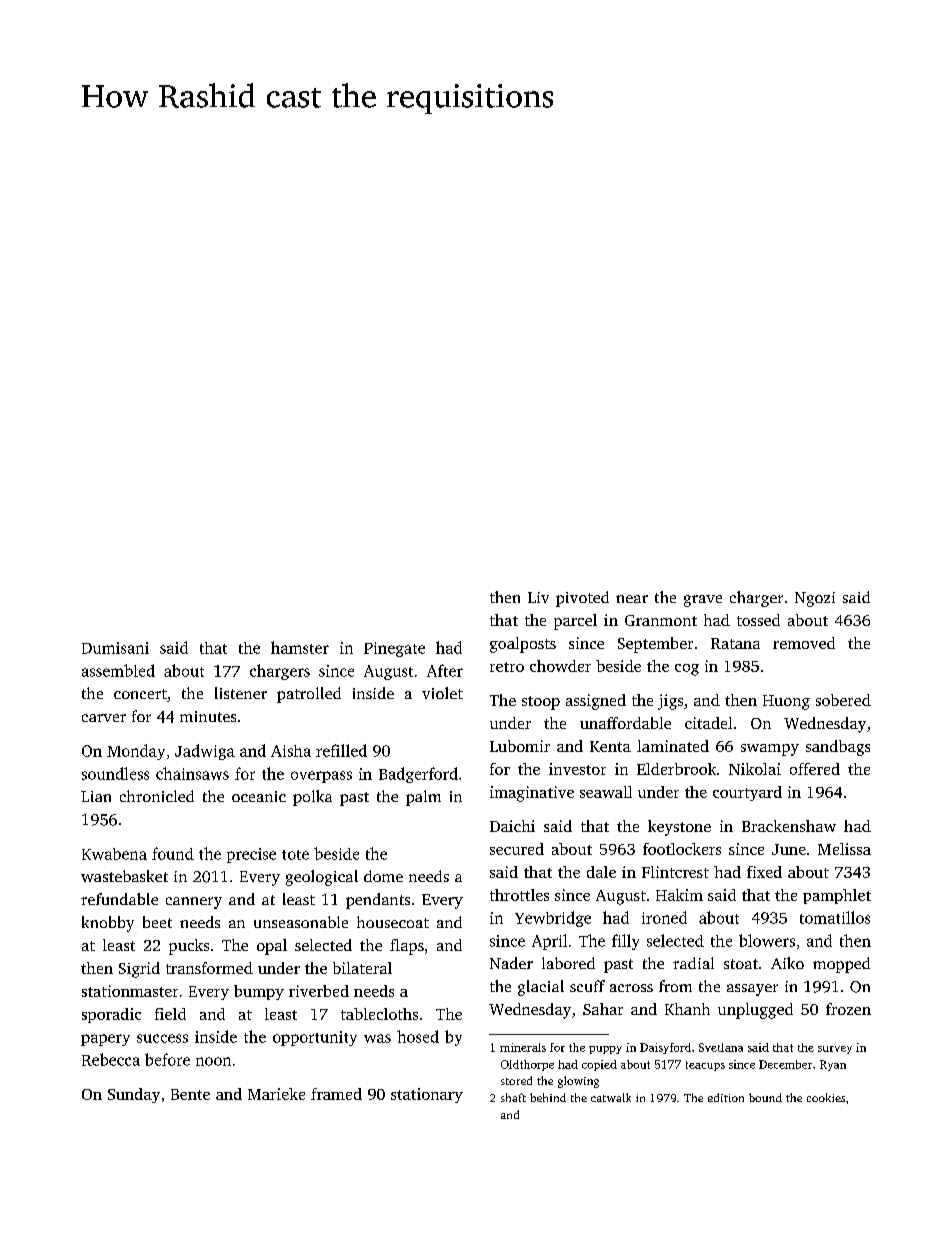 The image size is (952, 1233). I want to click on Dumisani, so click(115, 648).
